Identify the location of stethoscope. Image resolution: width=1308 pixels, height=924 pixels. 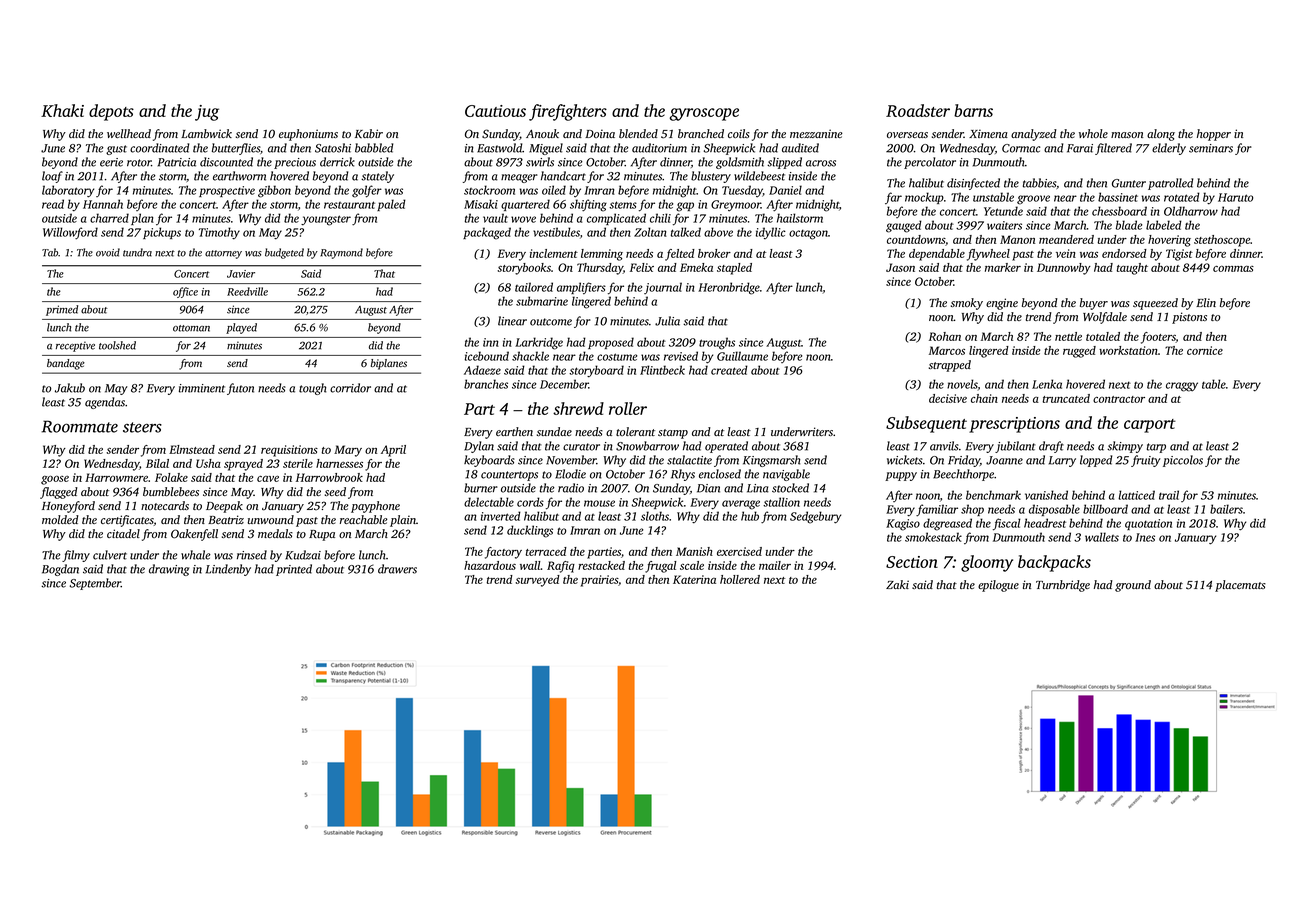
(1222, 241).
